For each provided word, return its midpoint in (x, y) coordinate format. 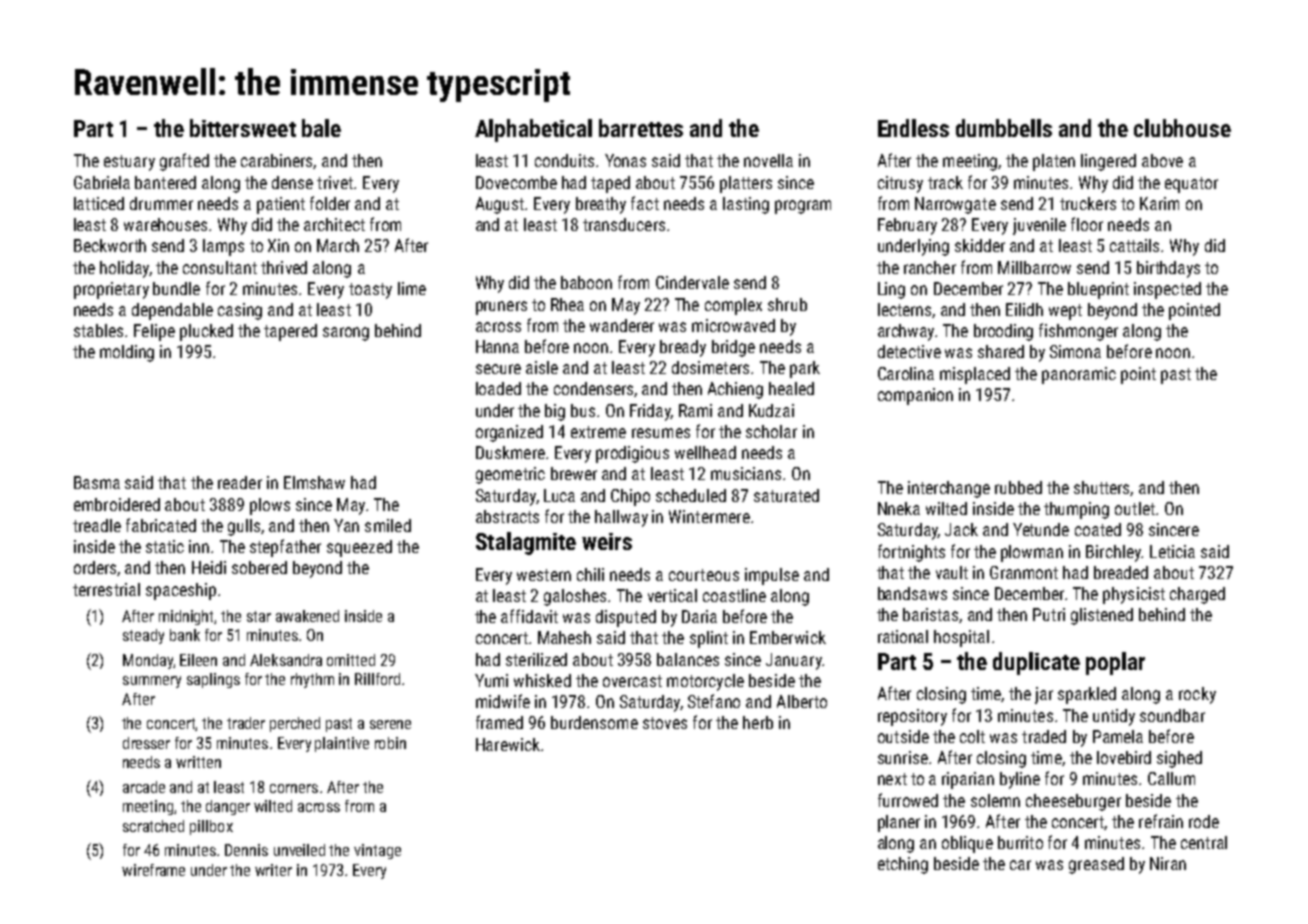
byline (1020, 780)
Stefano (714, 701)
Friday (650, 412)
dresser (146, 743)
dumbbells (1004, 128)
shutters (1102, 488)
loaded (498, 388)
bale (321, 128)
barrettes (641, 128)
